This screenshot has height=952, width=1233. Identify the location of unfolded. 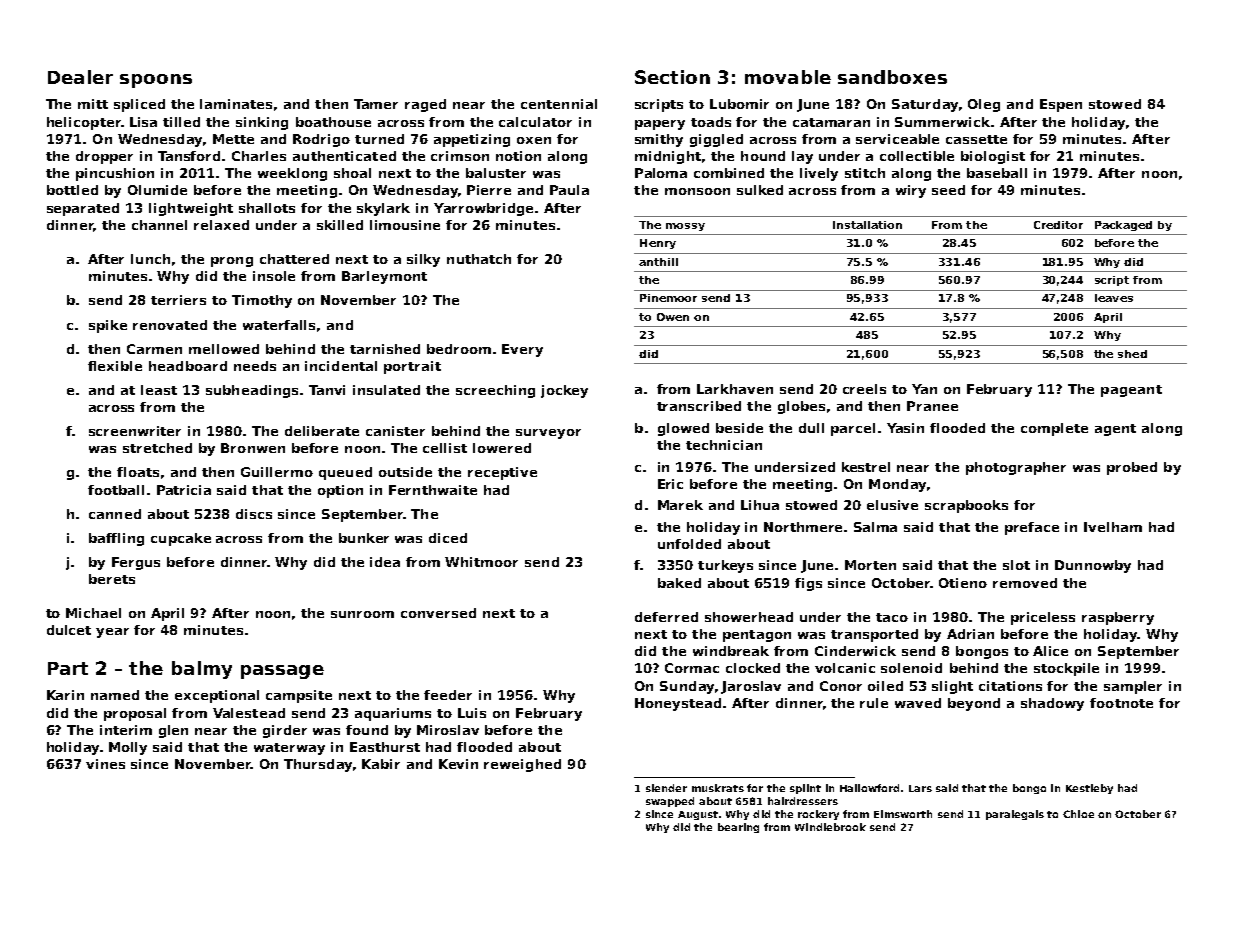
(689, 544).
